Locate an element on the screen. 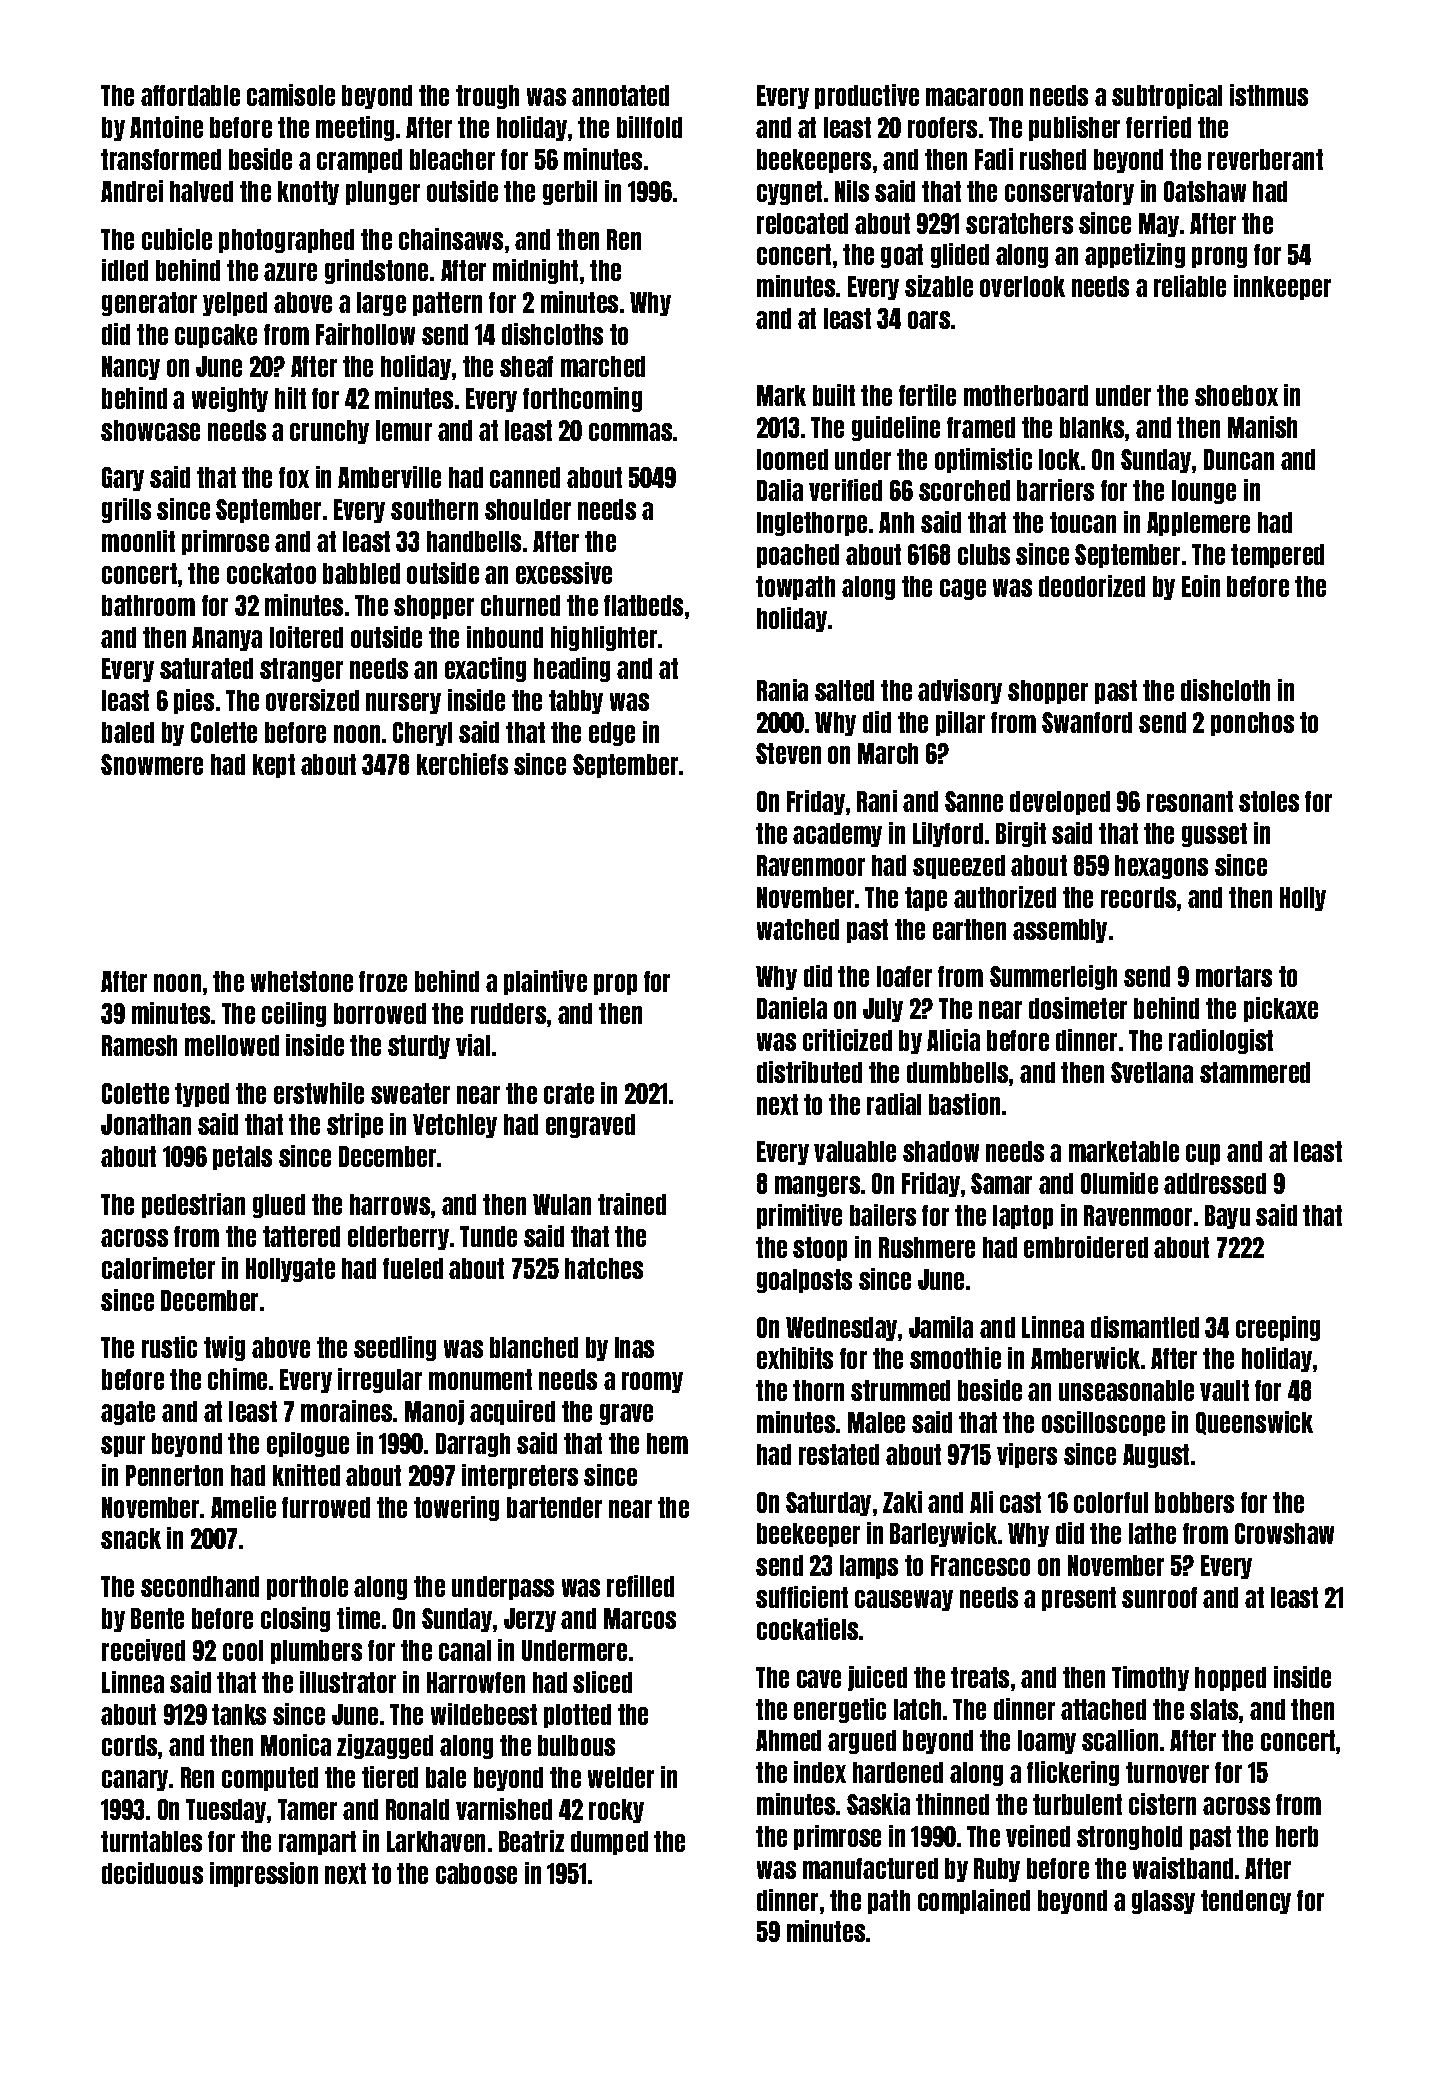 This screenshot has height=2100, width=1450. hatches is located at coordinates (604, 1268).
